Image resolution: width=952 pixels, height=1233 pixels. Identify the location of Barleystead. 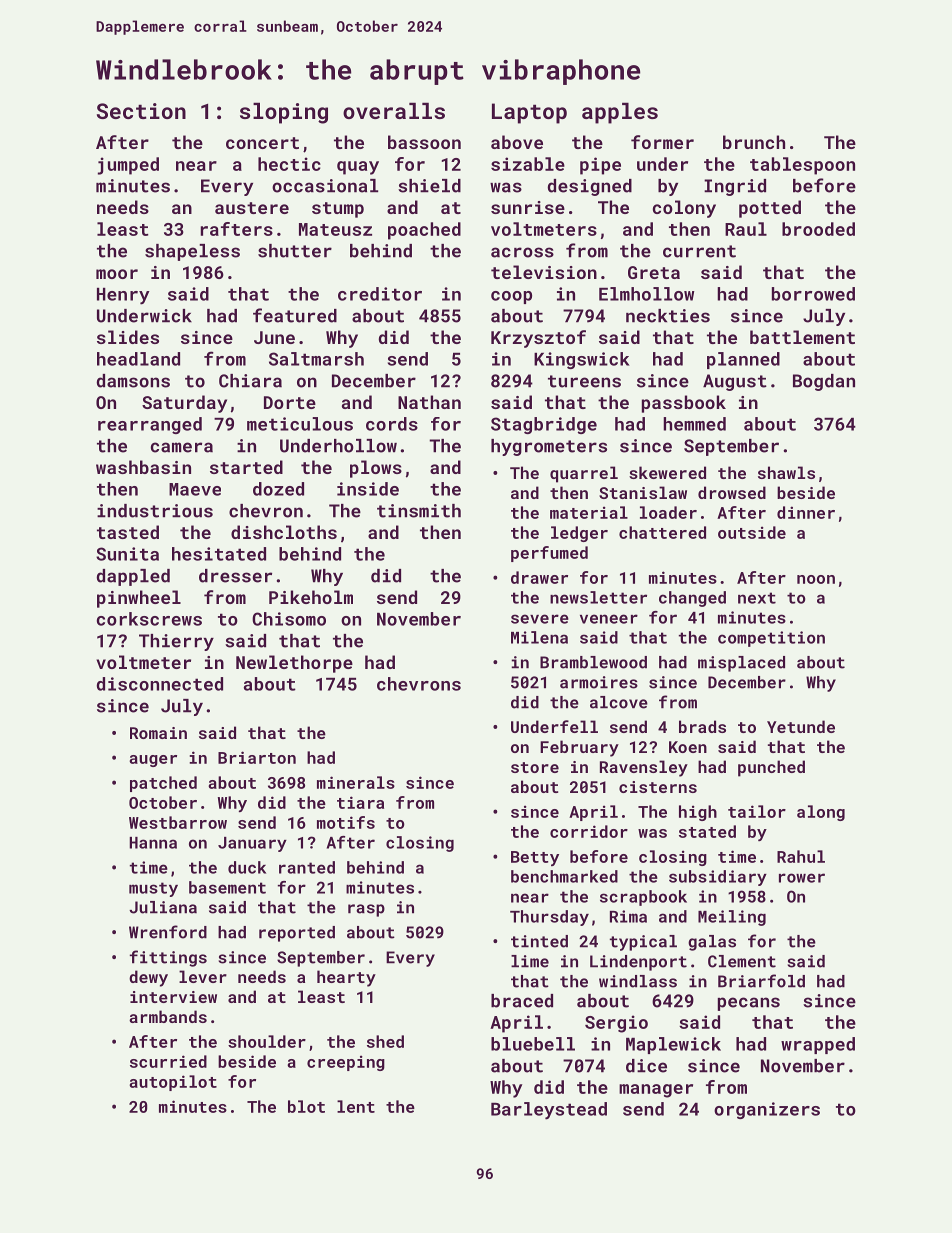
(549, 1111).
